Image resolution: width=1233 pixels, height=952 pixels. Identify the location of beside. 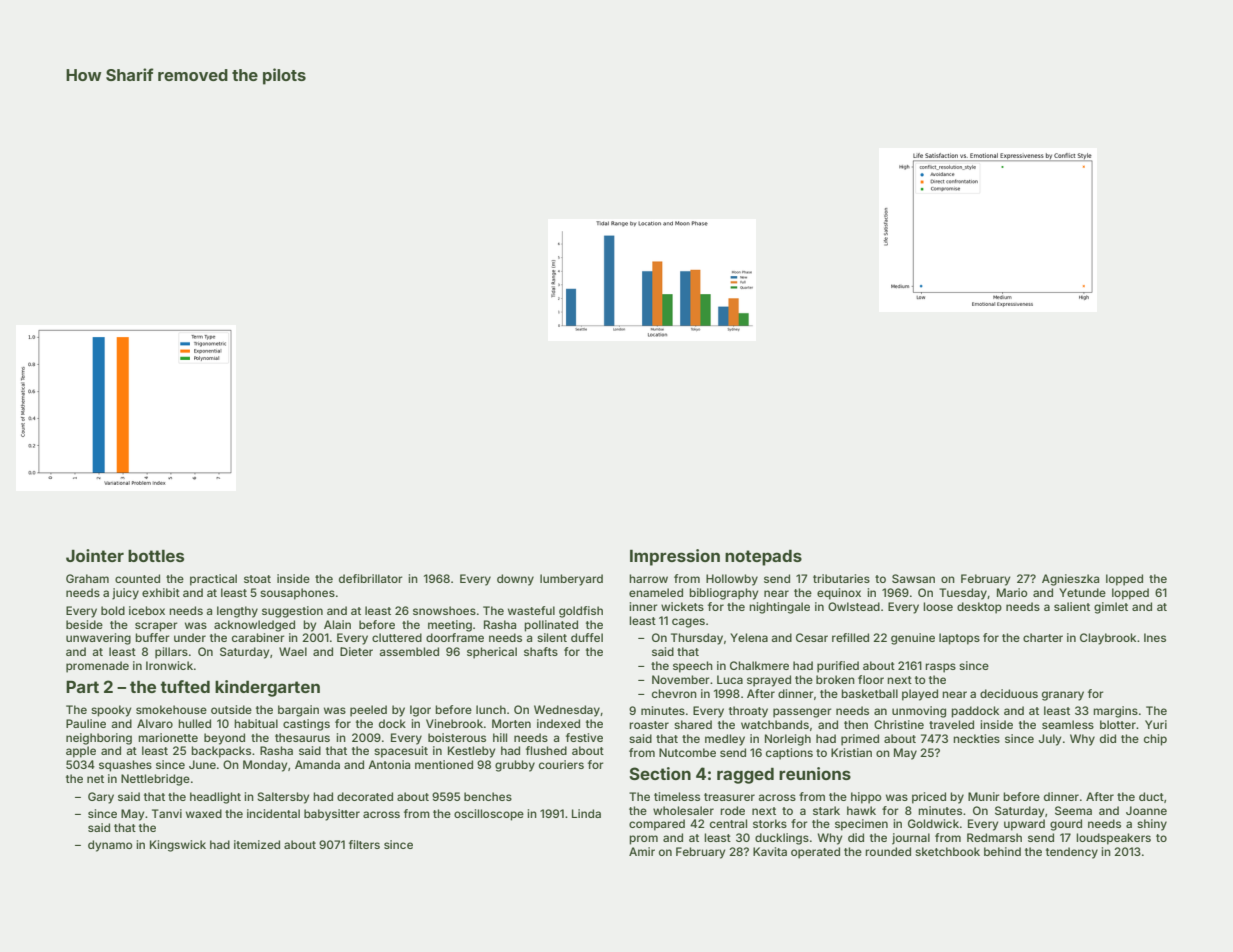
(84, 624).
